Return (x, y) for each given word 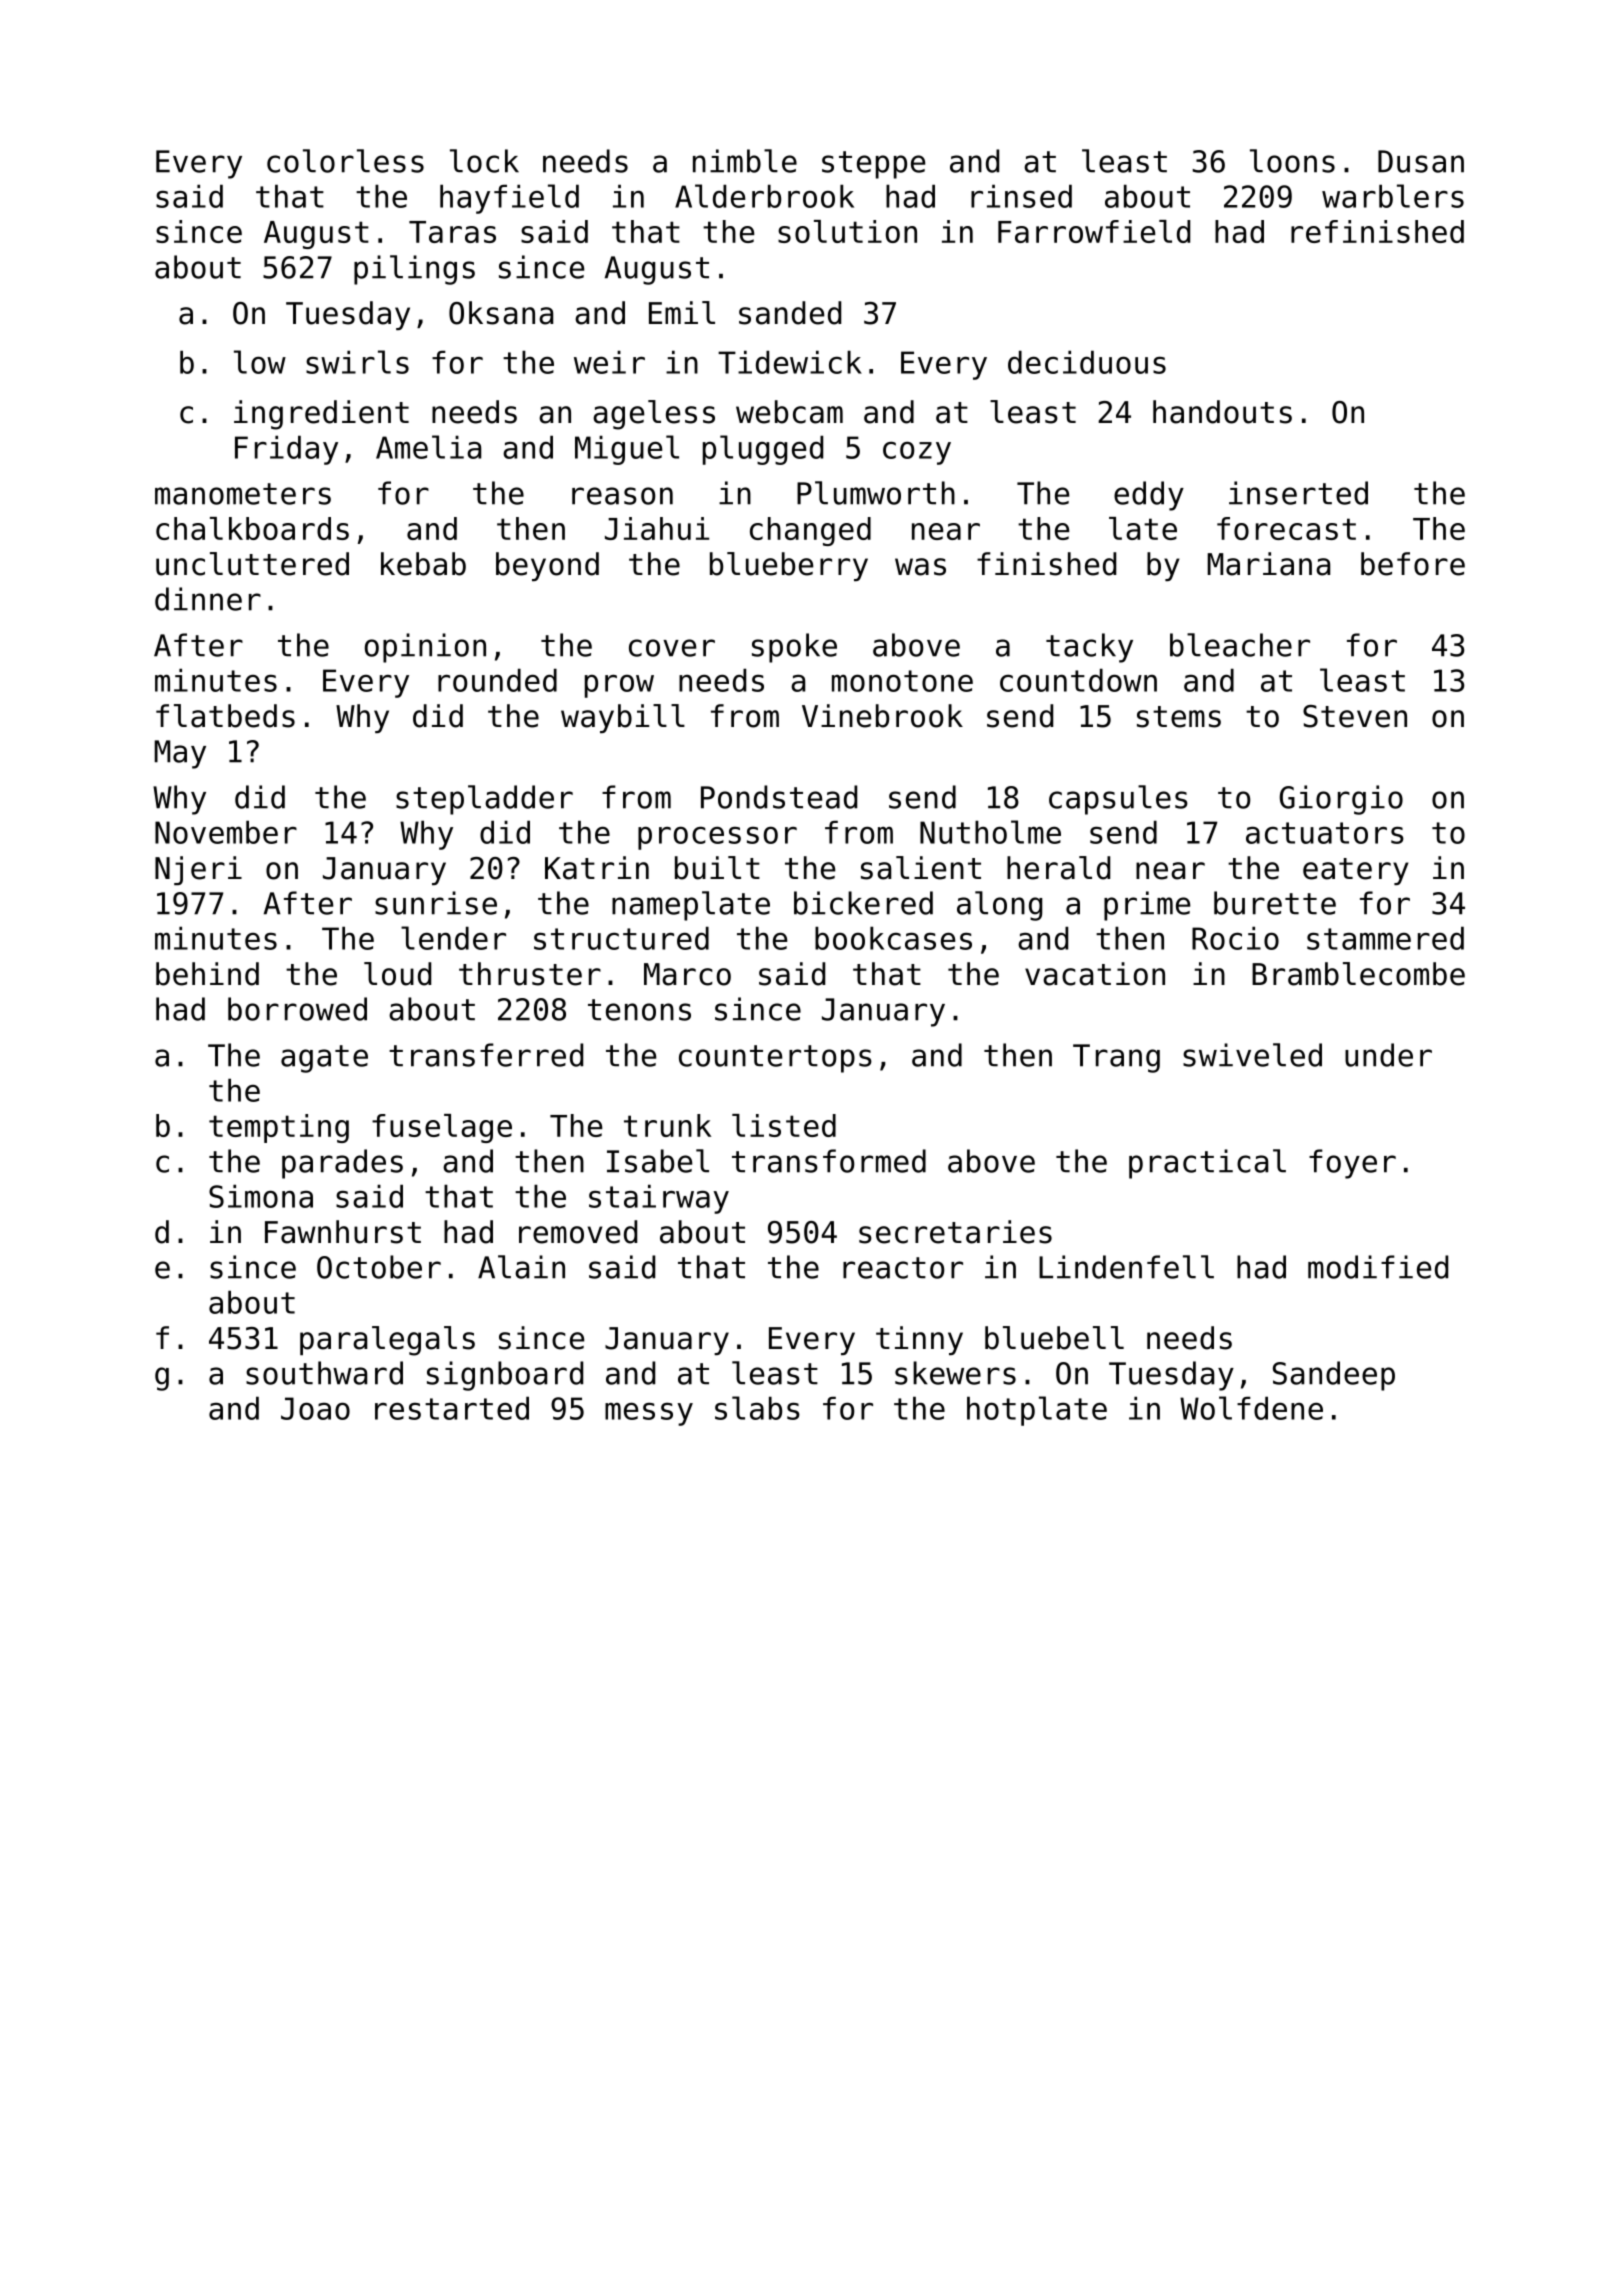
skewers (955, 1373)
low (260, 362)
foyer (1352, 1164)
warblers (1393, 196)
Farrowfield (1094, 231)
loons (1292, 161)
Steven (1355, 716)
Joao (315, 1408)
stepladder (484, 800)
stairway (659, 1199)
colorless (345, 161)
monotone (902, 681)
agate (324, 1059)
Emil (682, 312)
